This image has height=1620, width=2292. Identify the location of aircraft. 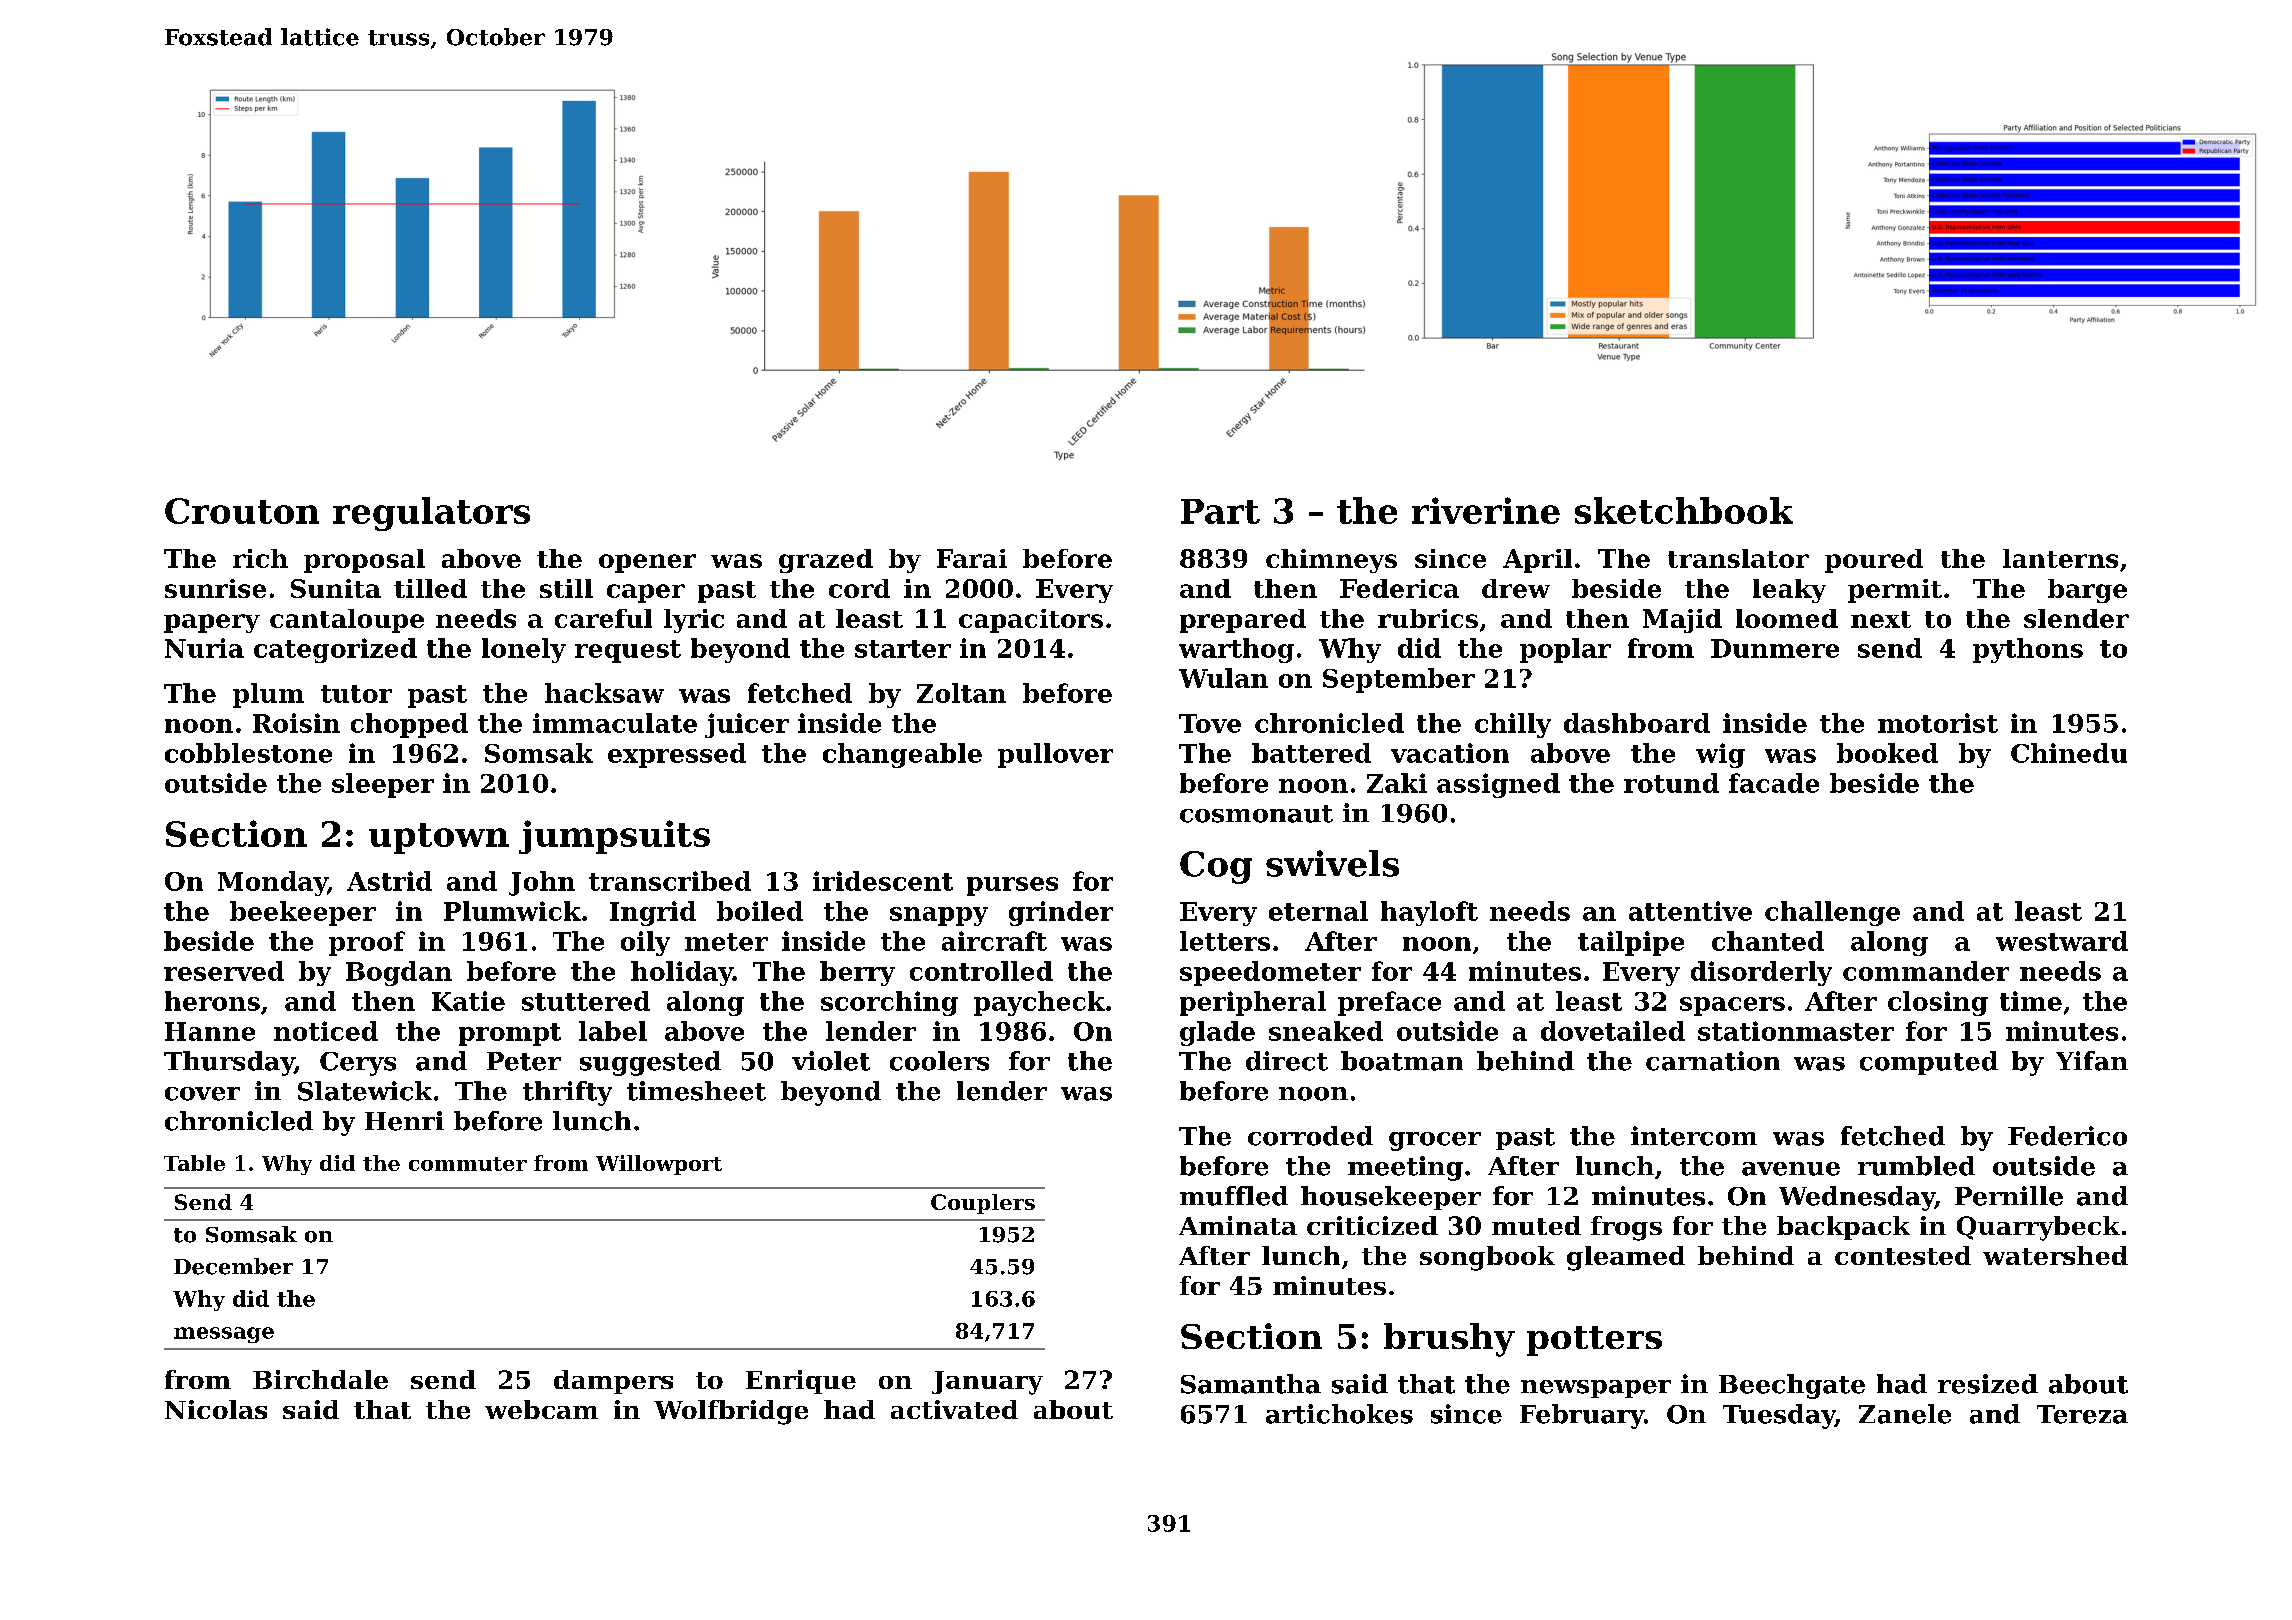
(994, 941).
